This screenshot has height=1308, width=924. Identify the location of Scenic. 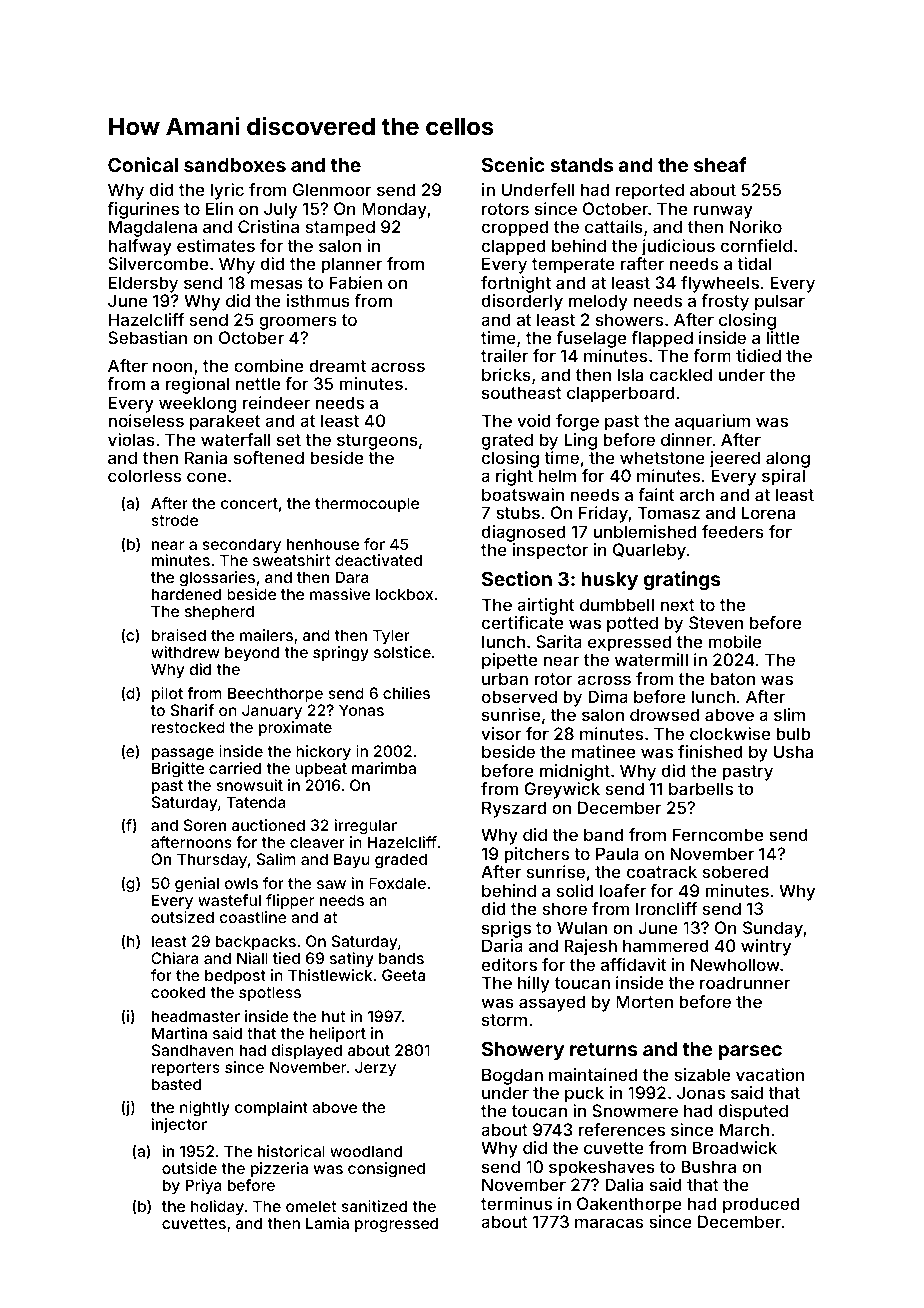
(513, 164).
